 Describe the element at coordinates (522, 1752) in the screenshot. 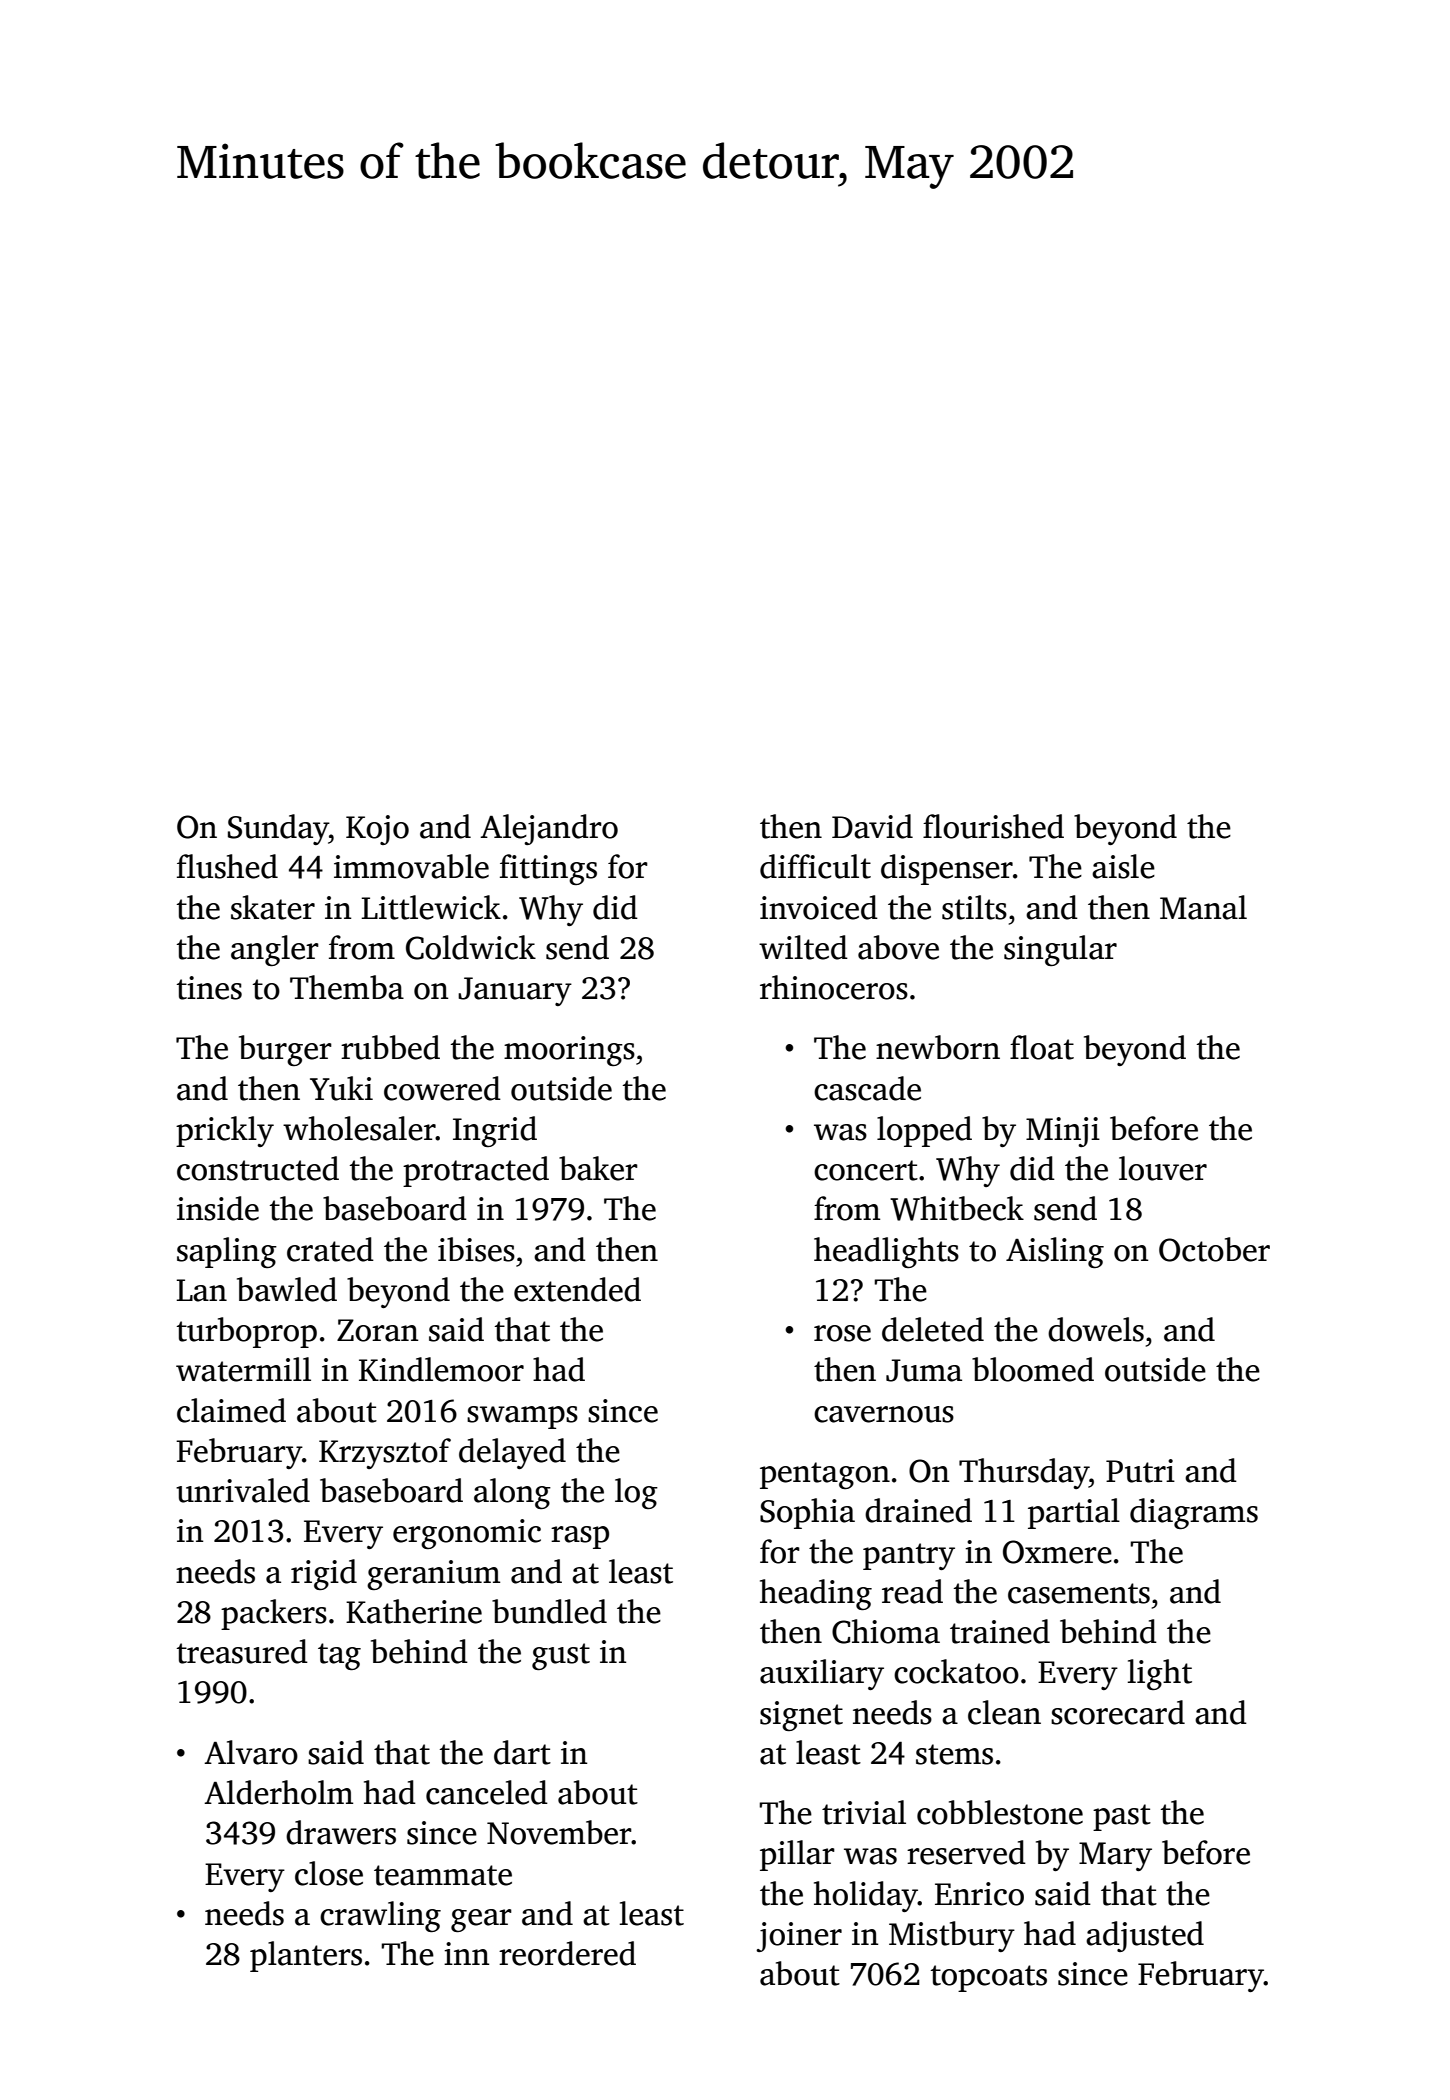

I see `dart` at that location.
